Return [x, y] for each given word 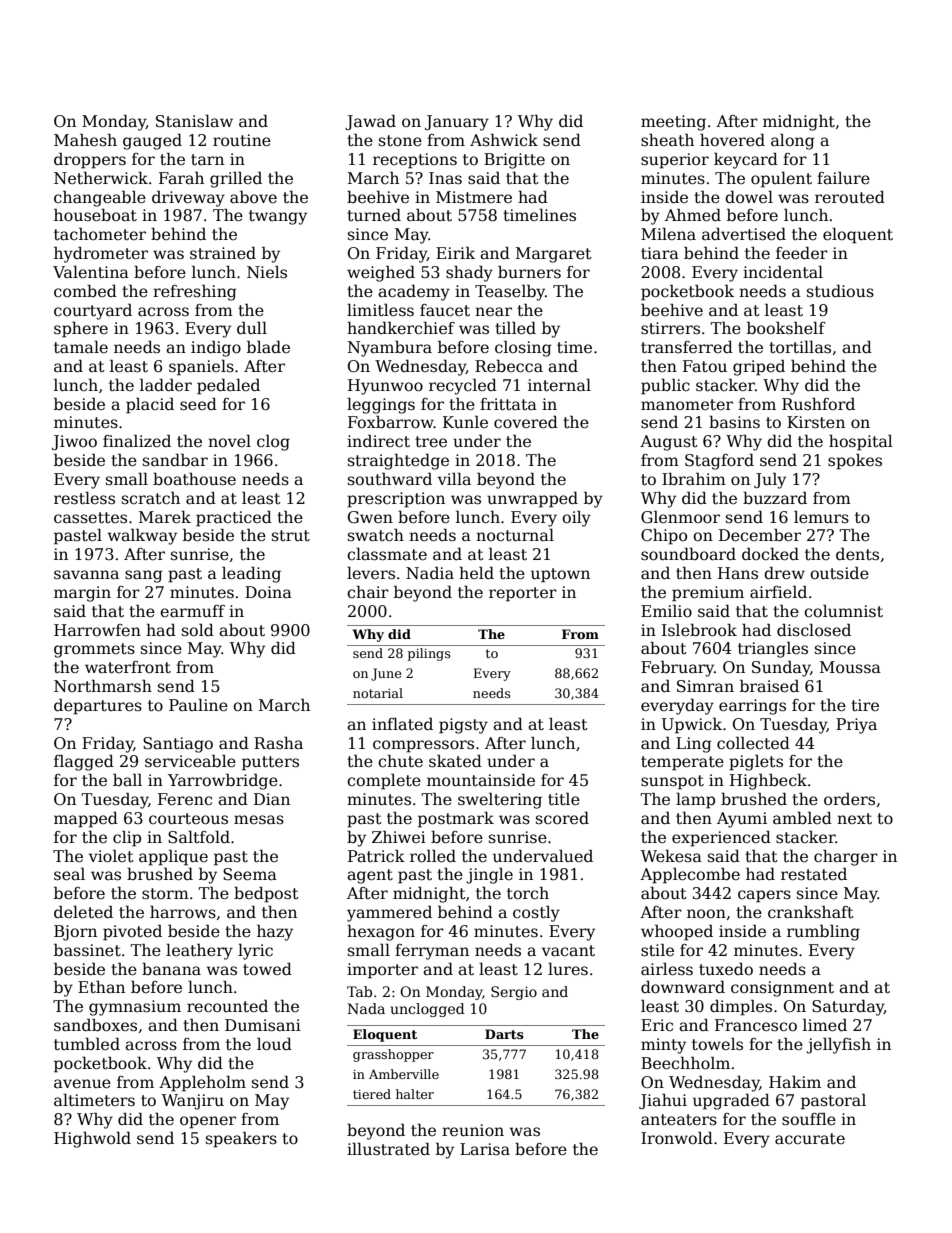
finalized [137, 440]
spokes [855, 461]
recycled [463, 386]
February [677, 669]
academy [414, 293]
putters [270, 763]
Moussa [850, 667]
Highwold [92, 1139]
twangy [278, 217]
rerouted [850, 196]
